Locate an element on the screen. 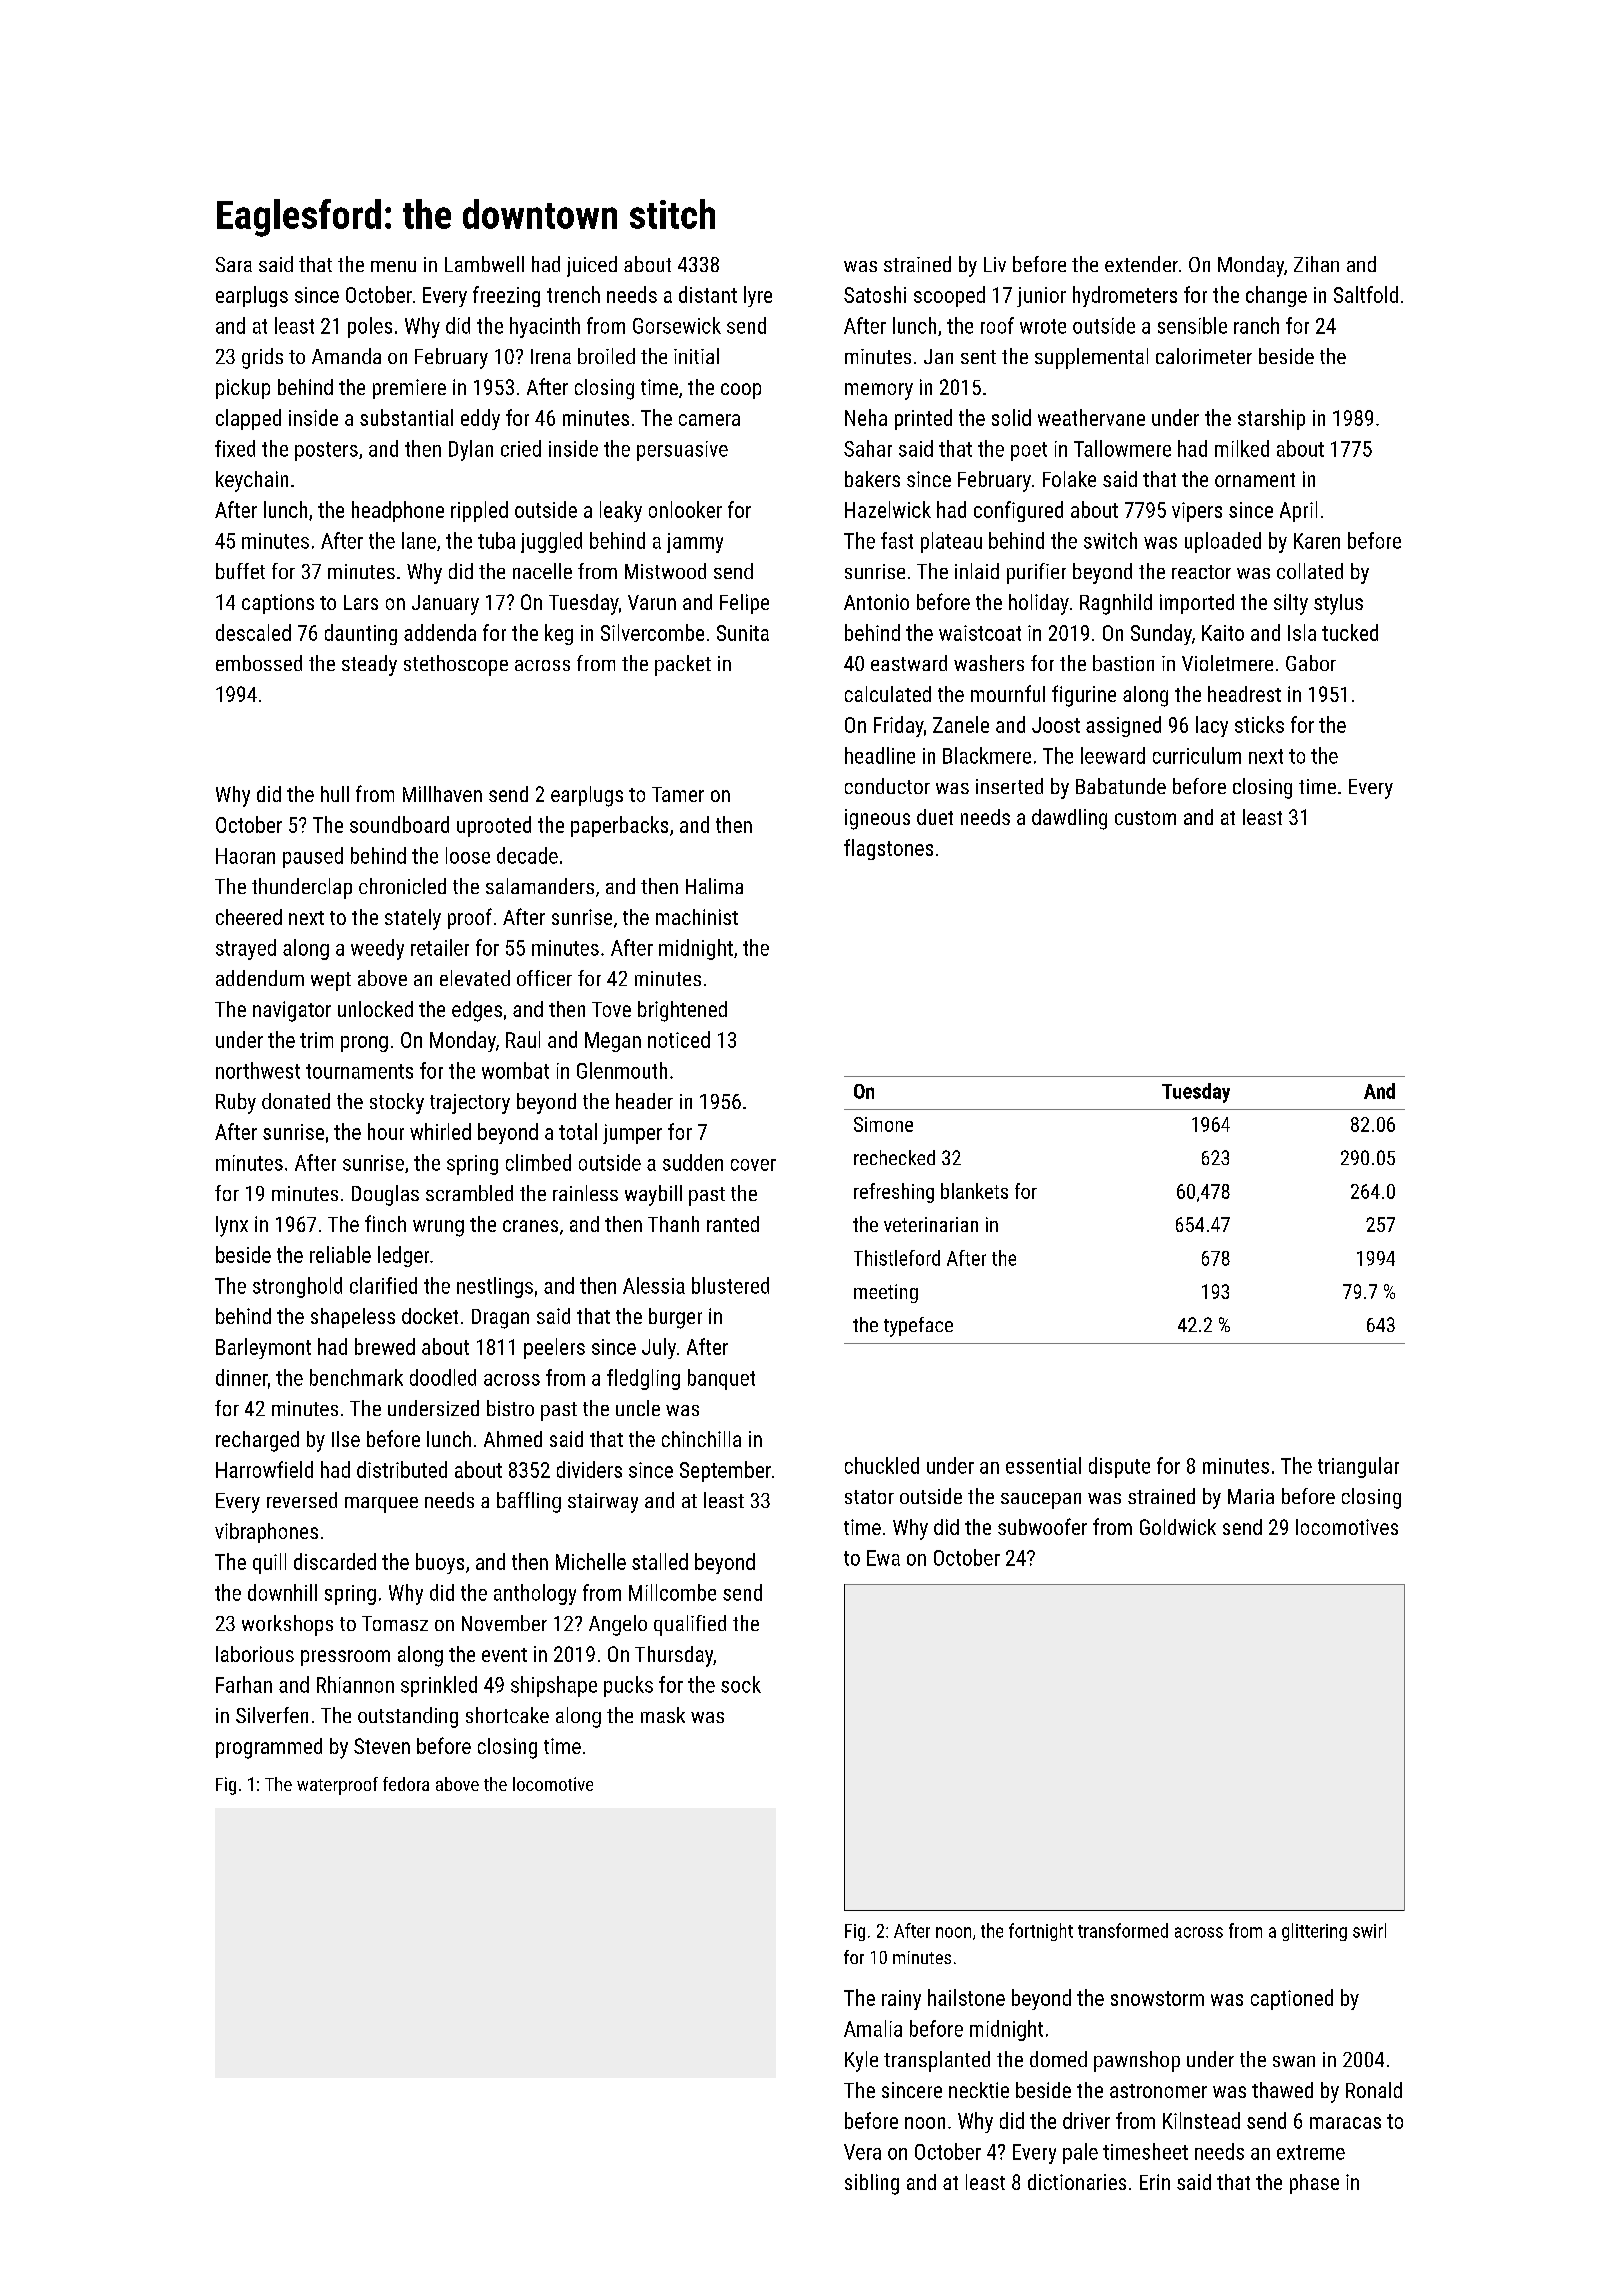 This screenshot has height=2292, width=1620. Antonio is located at coordinates (876, 602).
